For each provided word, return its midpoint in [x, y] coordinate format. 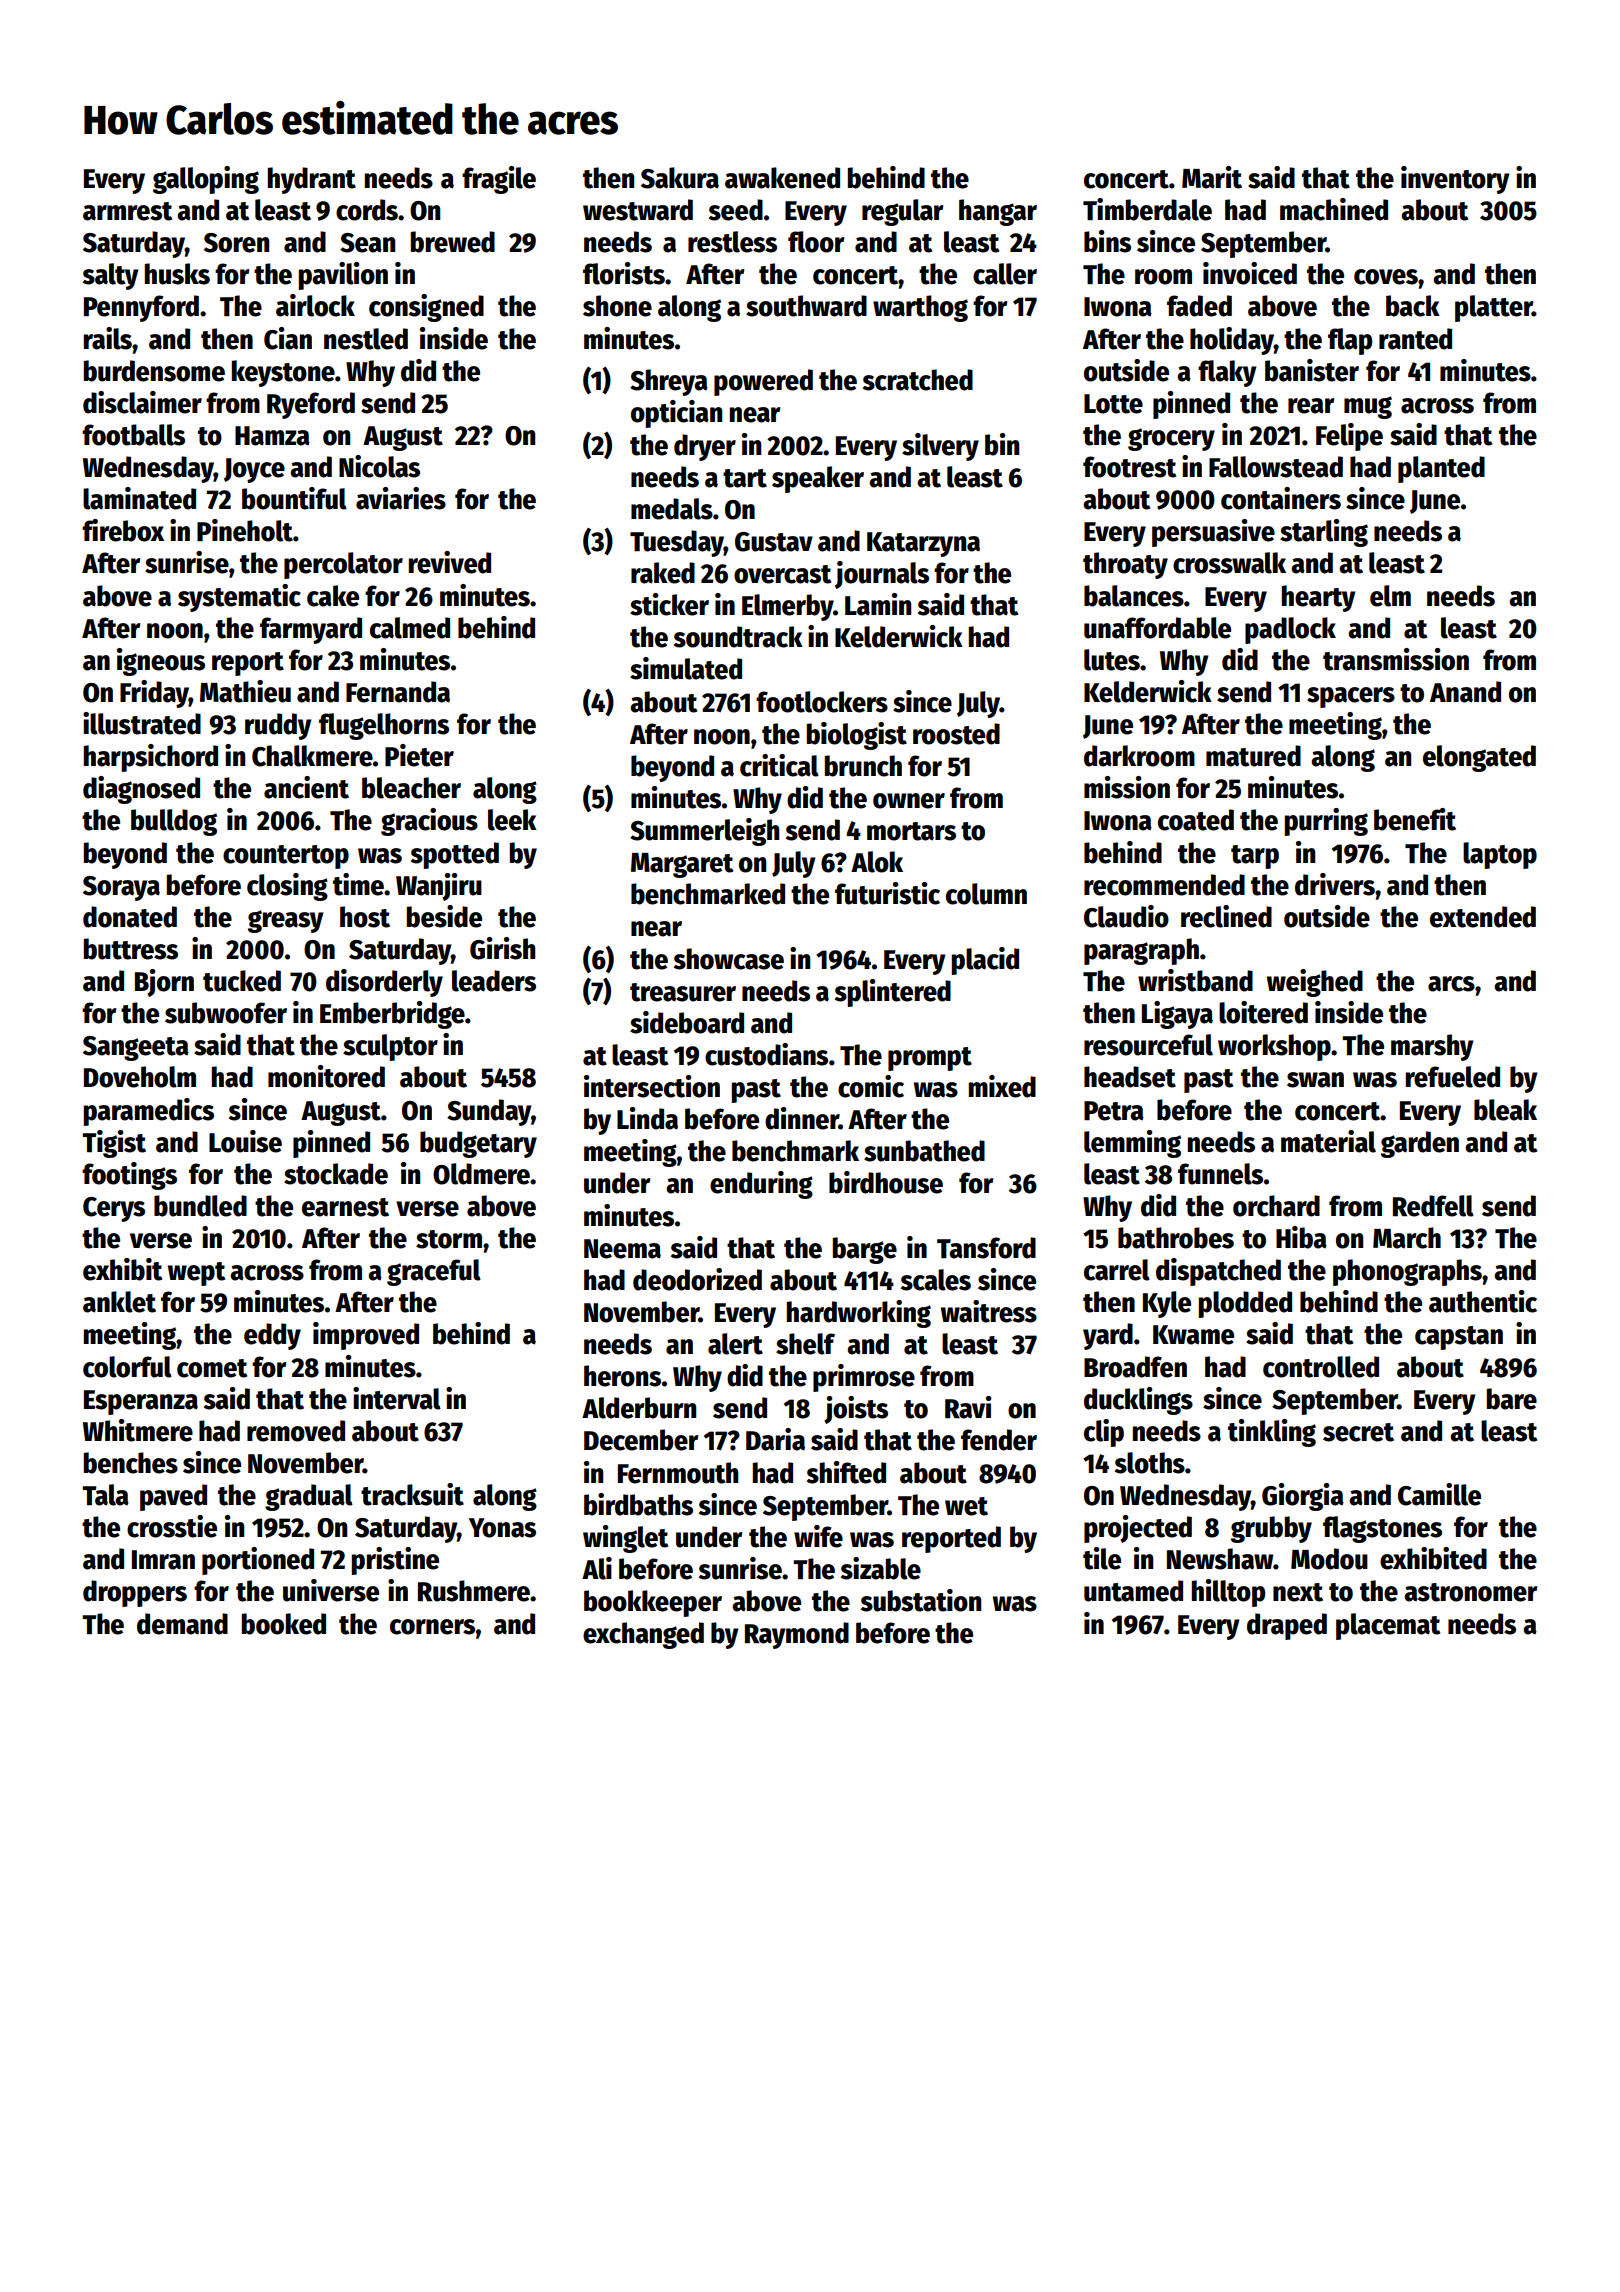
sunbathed [924, 1151]
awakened [782, 178]
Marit [1212, 177]
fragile [499, 180]
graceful [434, 1272]
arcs [1451, 984]
